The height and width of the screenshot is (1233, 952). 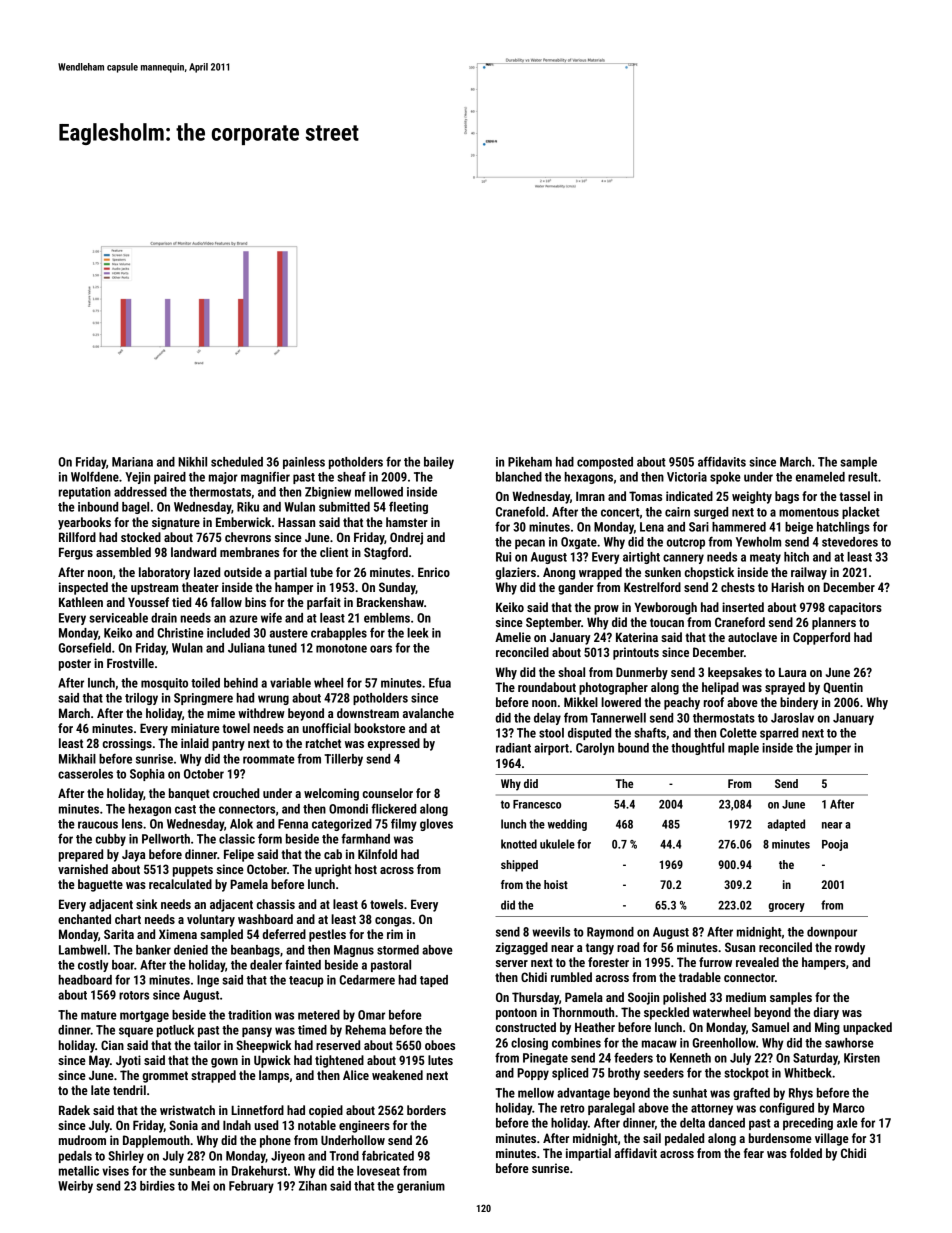 I want to click on cubby, so click(x=111, y=840).
